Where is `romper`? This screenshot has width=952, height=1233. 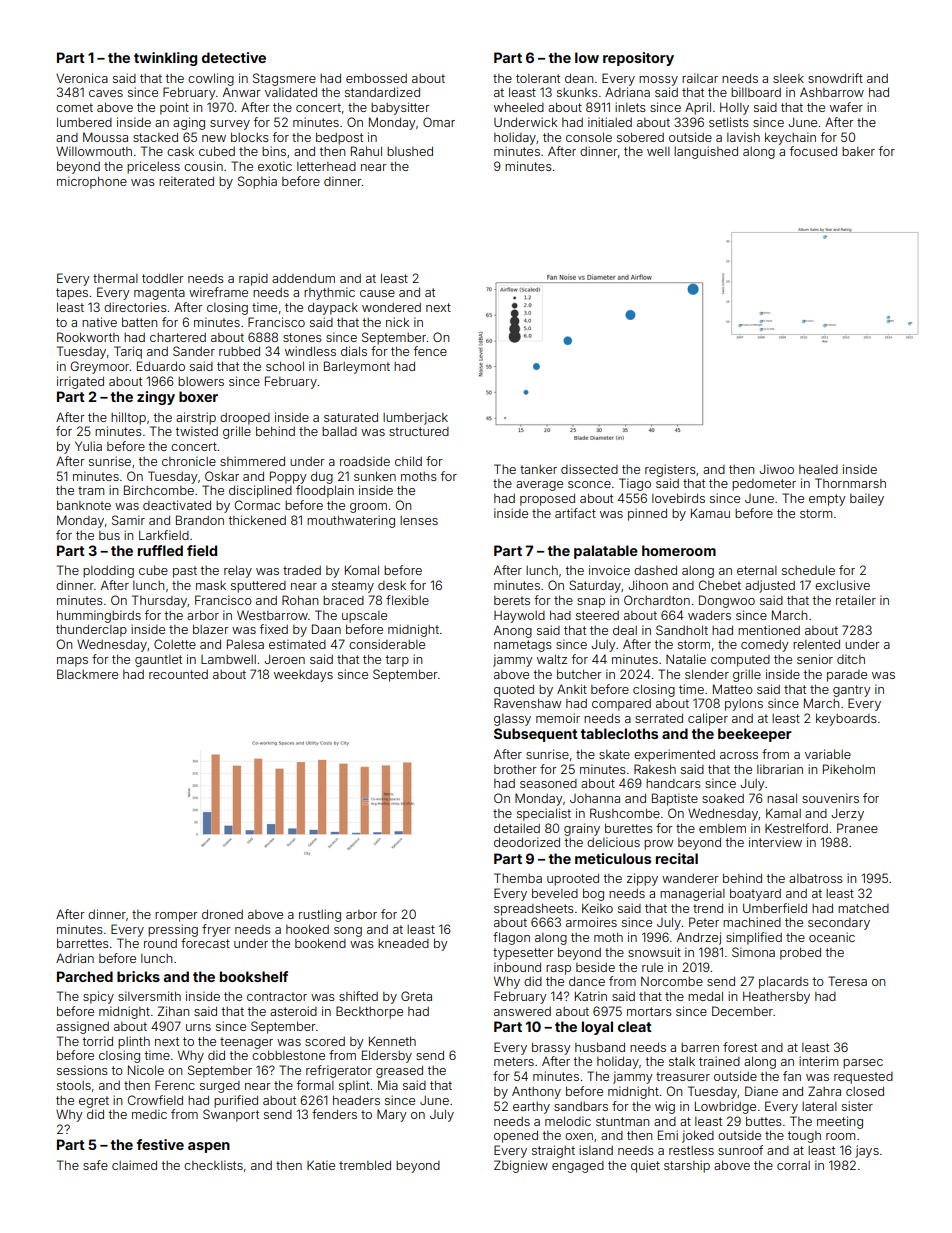
romper is located at coordinates (176, 917).
